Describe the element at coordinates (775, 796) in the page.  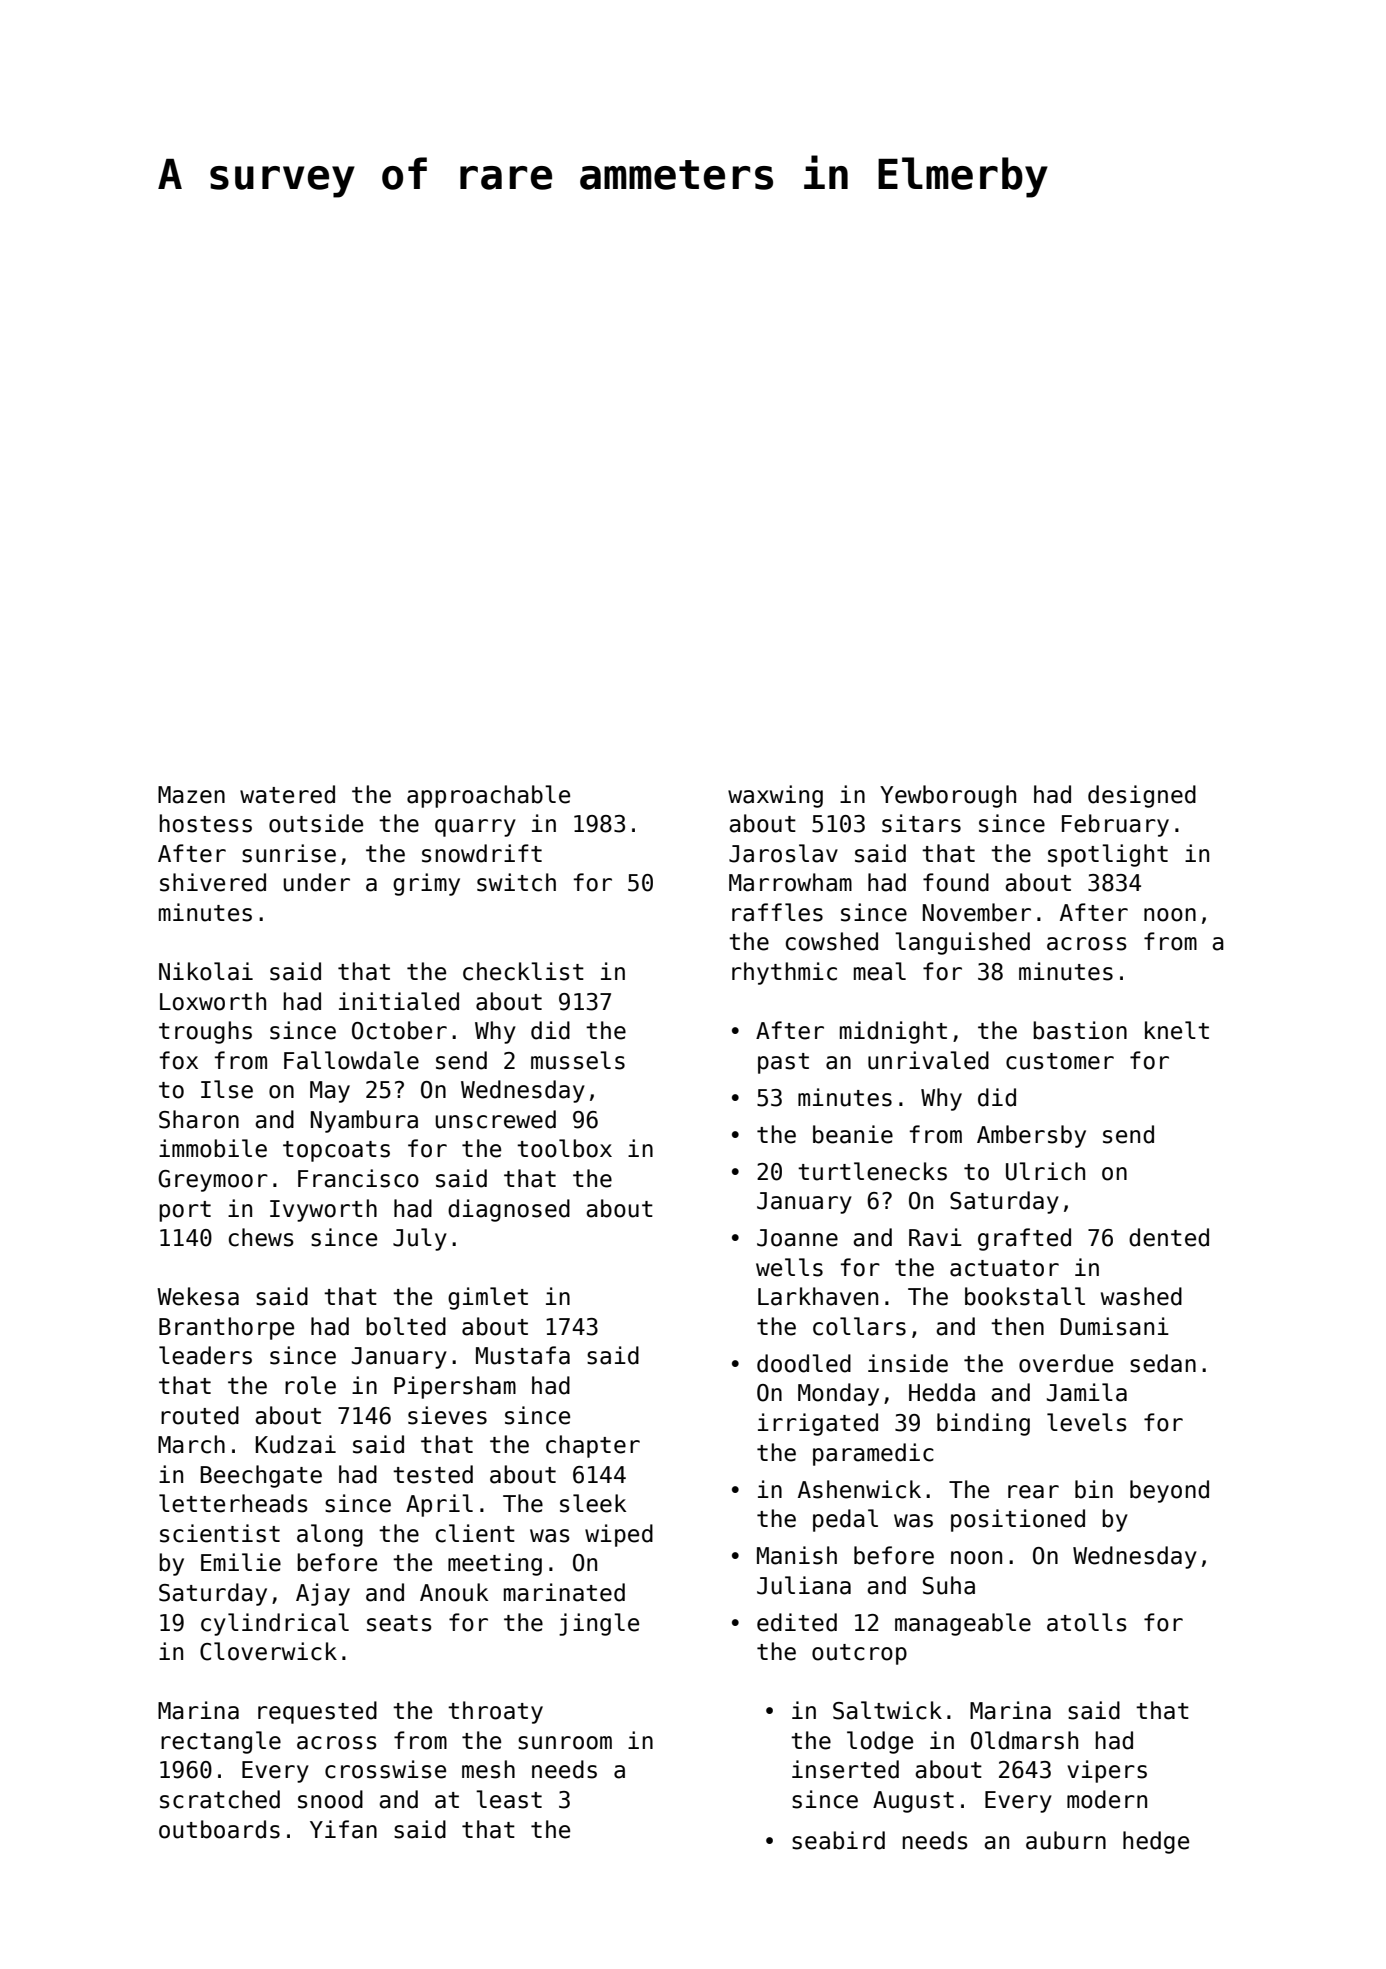
I see `waxwing` at that location.
